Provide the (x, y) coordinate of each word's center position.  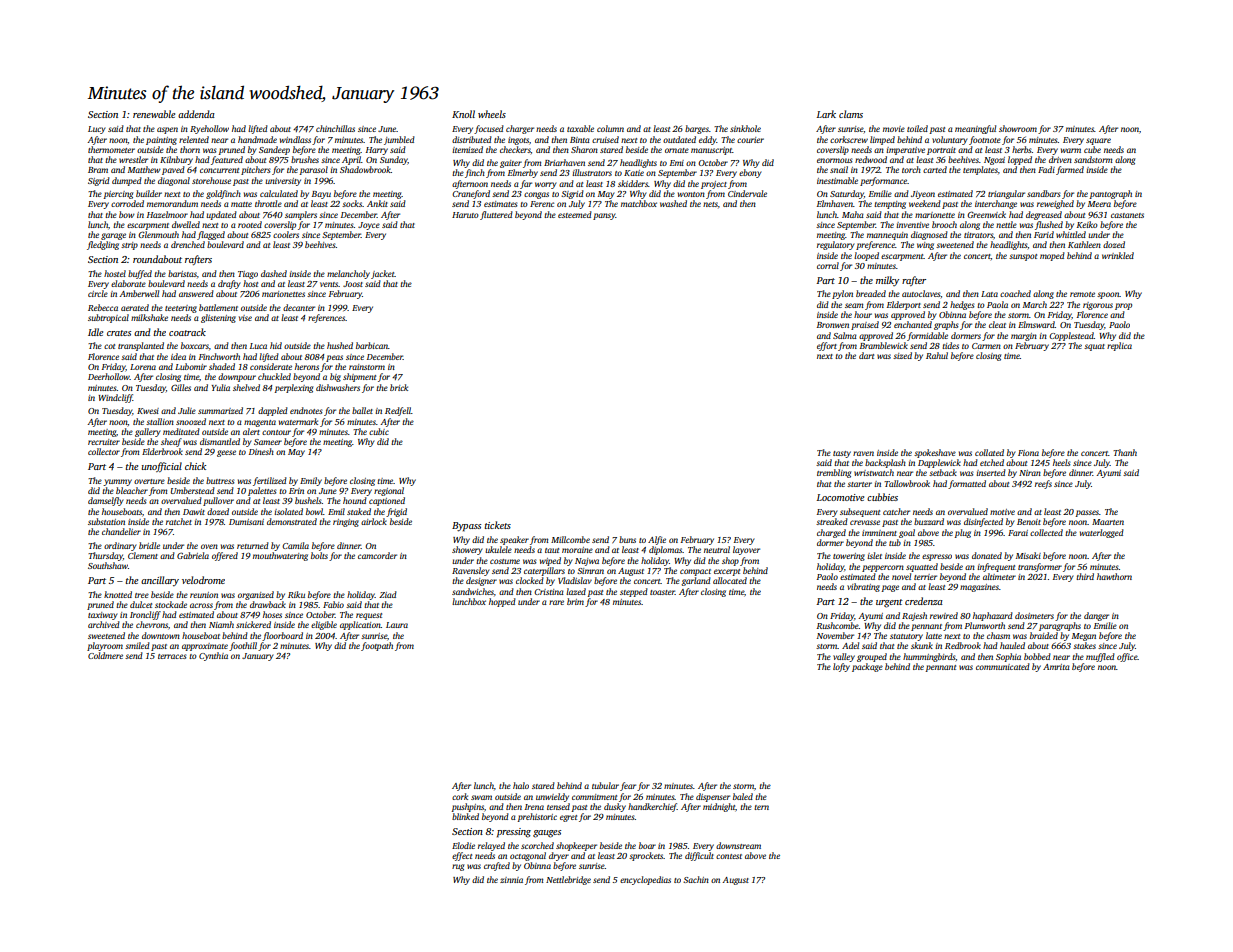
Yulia (221, 387)
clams (851, 114)
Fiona (1028, 453)
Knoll (463, 114)
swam (481, 797)
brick (399, 387)
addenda (196, 114)
